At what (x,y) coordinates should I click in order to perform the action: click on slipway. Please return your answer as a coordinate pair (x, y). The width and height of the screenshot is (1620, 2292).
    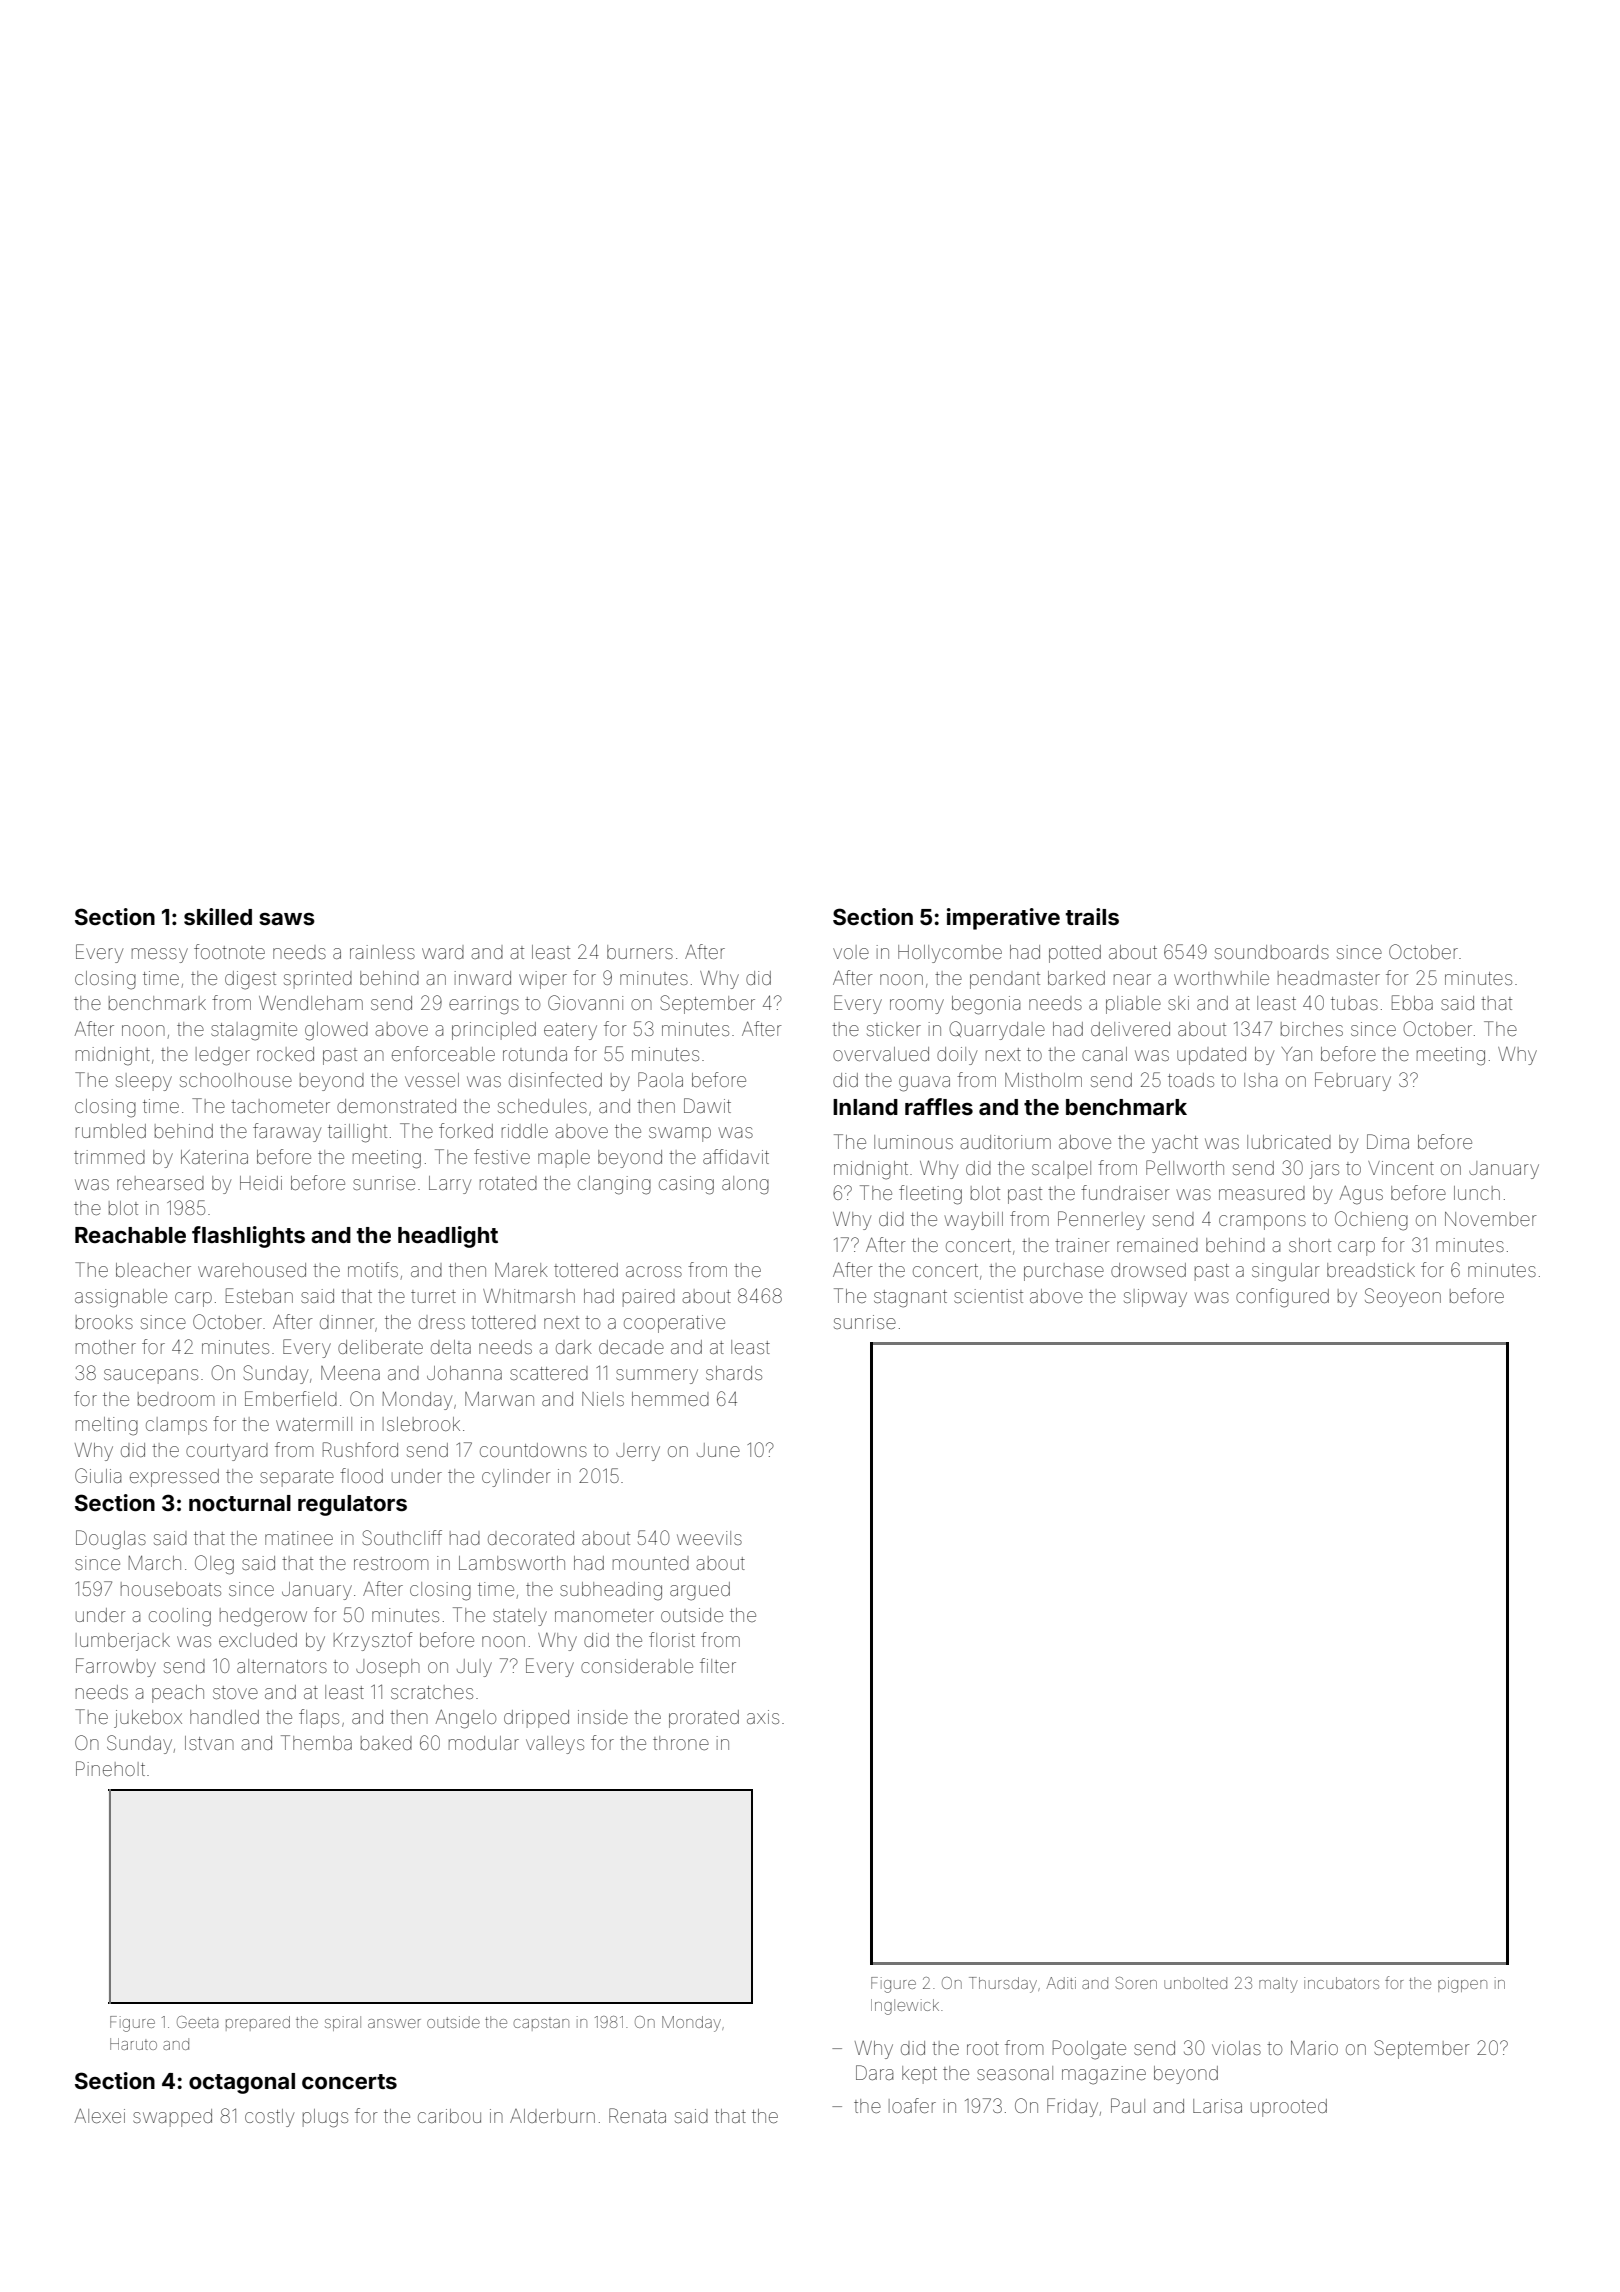
    Looking at the image, I should click on (1155, 1298).
